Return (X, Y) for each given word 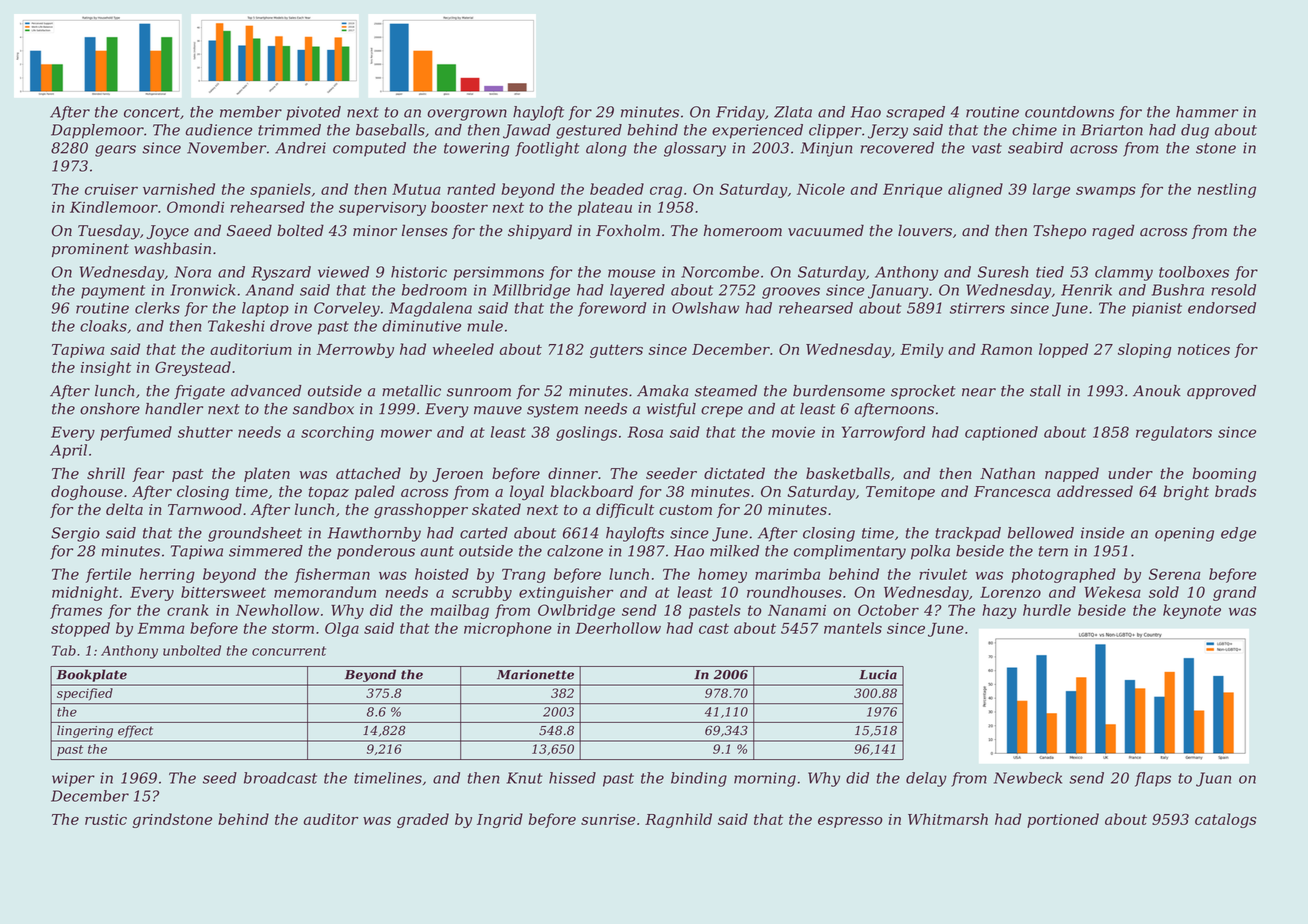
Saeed (249, 230)
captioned (1001, 433)
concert (152, 112)
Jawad (527, 131)
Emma (160, 628)
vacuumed (826, 230)
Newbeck (1028, 778)
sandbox (323, 409)
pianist (1157, 309)
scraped (915, 113)
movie (793, 432)
